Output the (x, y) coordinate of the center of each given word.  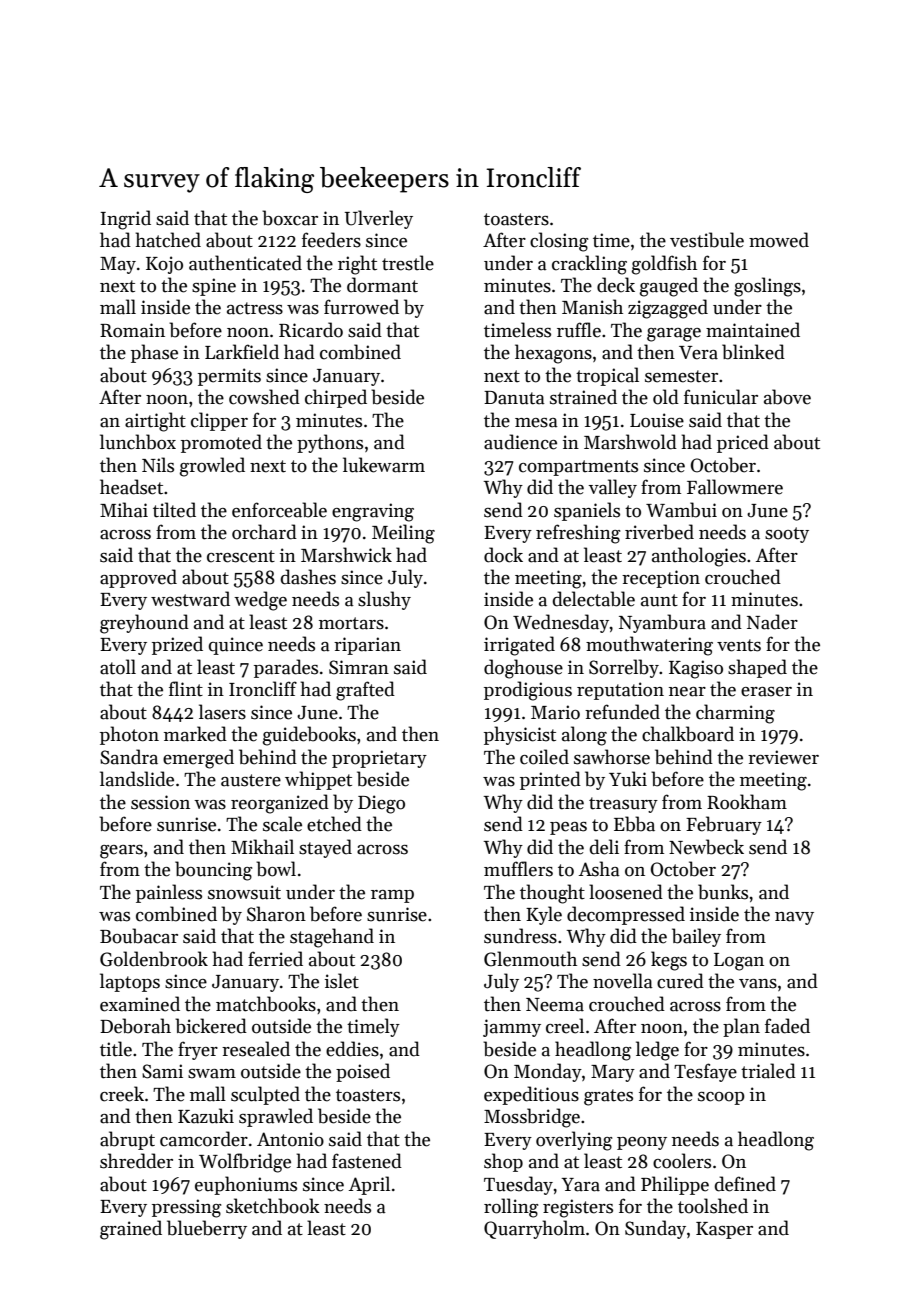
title (116, 1049)
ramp (392, 896)
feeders (331, 240)
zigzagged (668, 309)
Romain (132, 330)
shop (503, 1162)
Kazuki (206, 1116)
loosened (626, 892)
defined (745, 1184)
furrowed (361, 307)
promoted (221, 443)
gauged (669, 287)
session (160, 802)
